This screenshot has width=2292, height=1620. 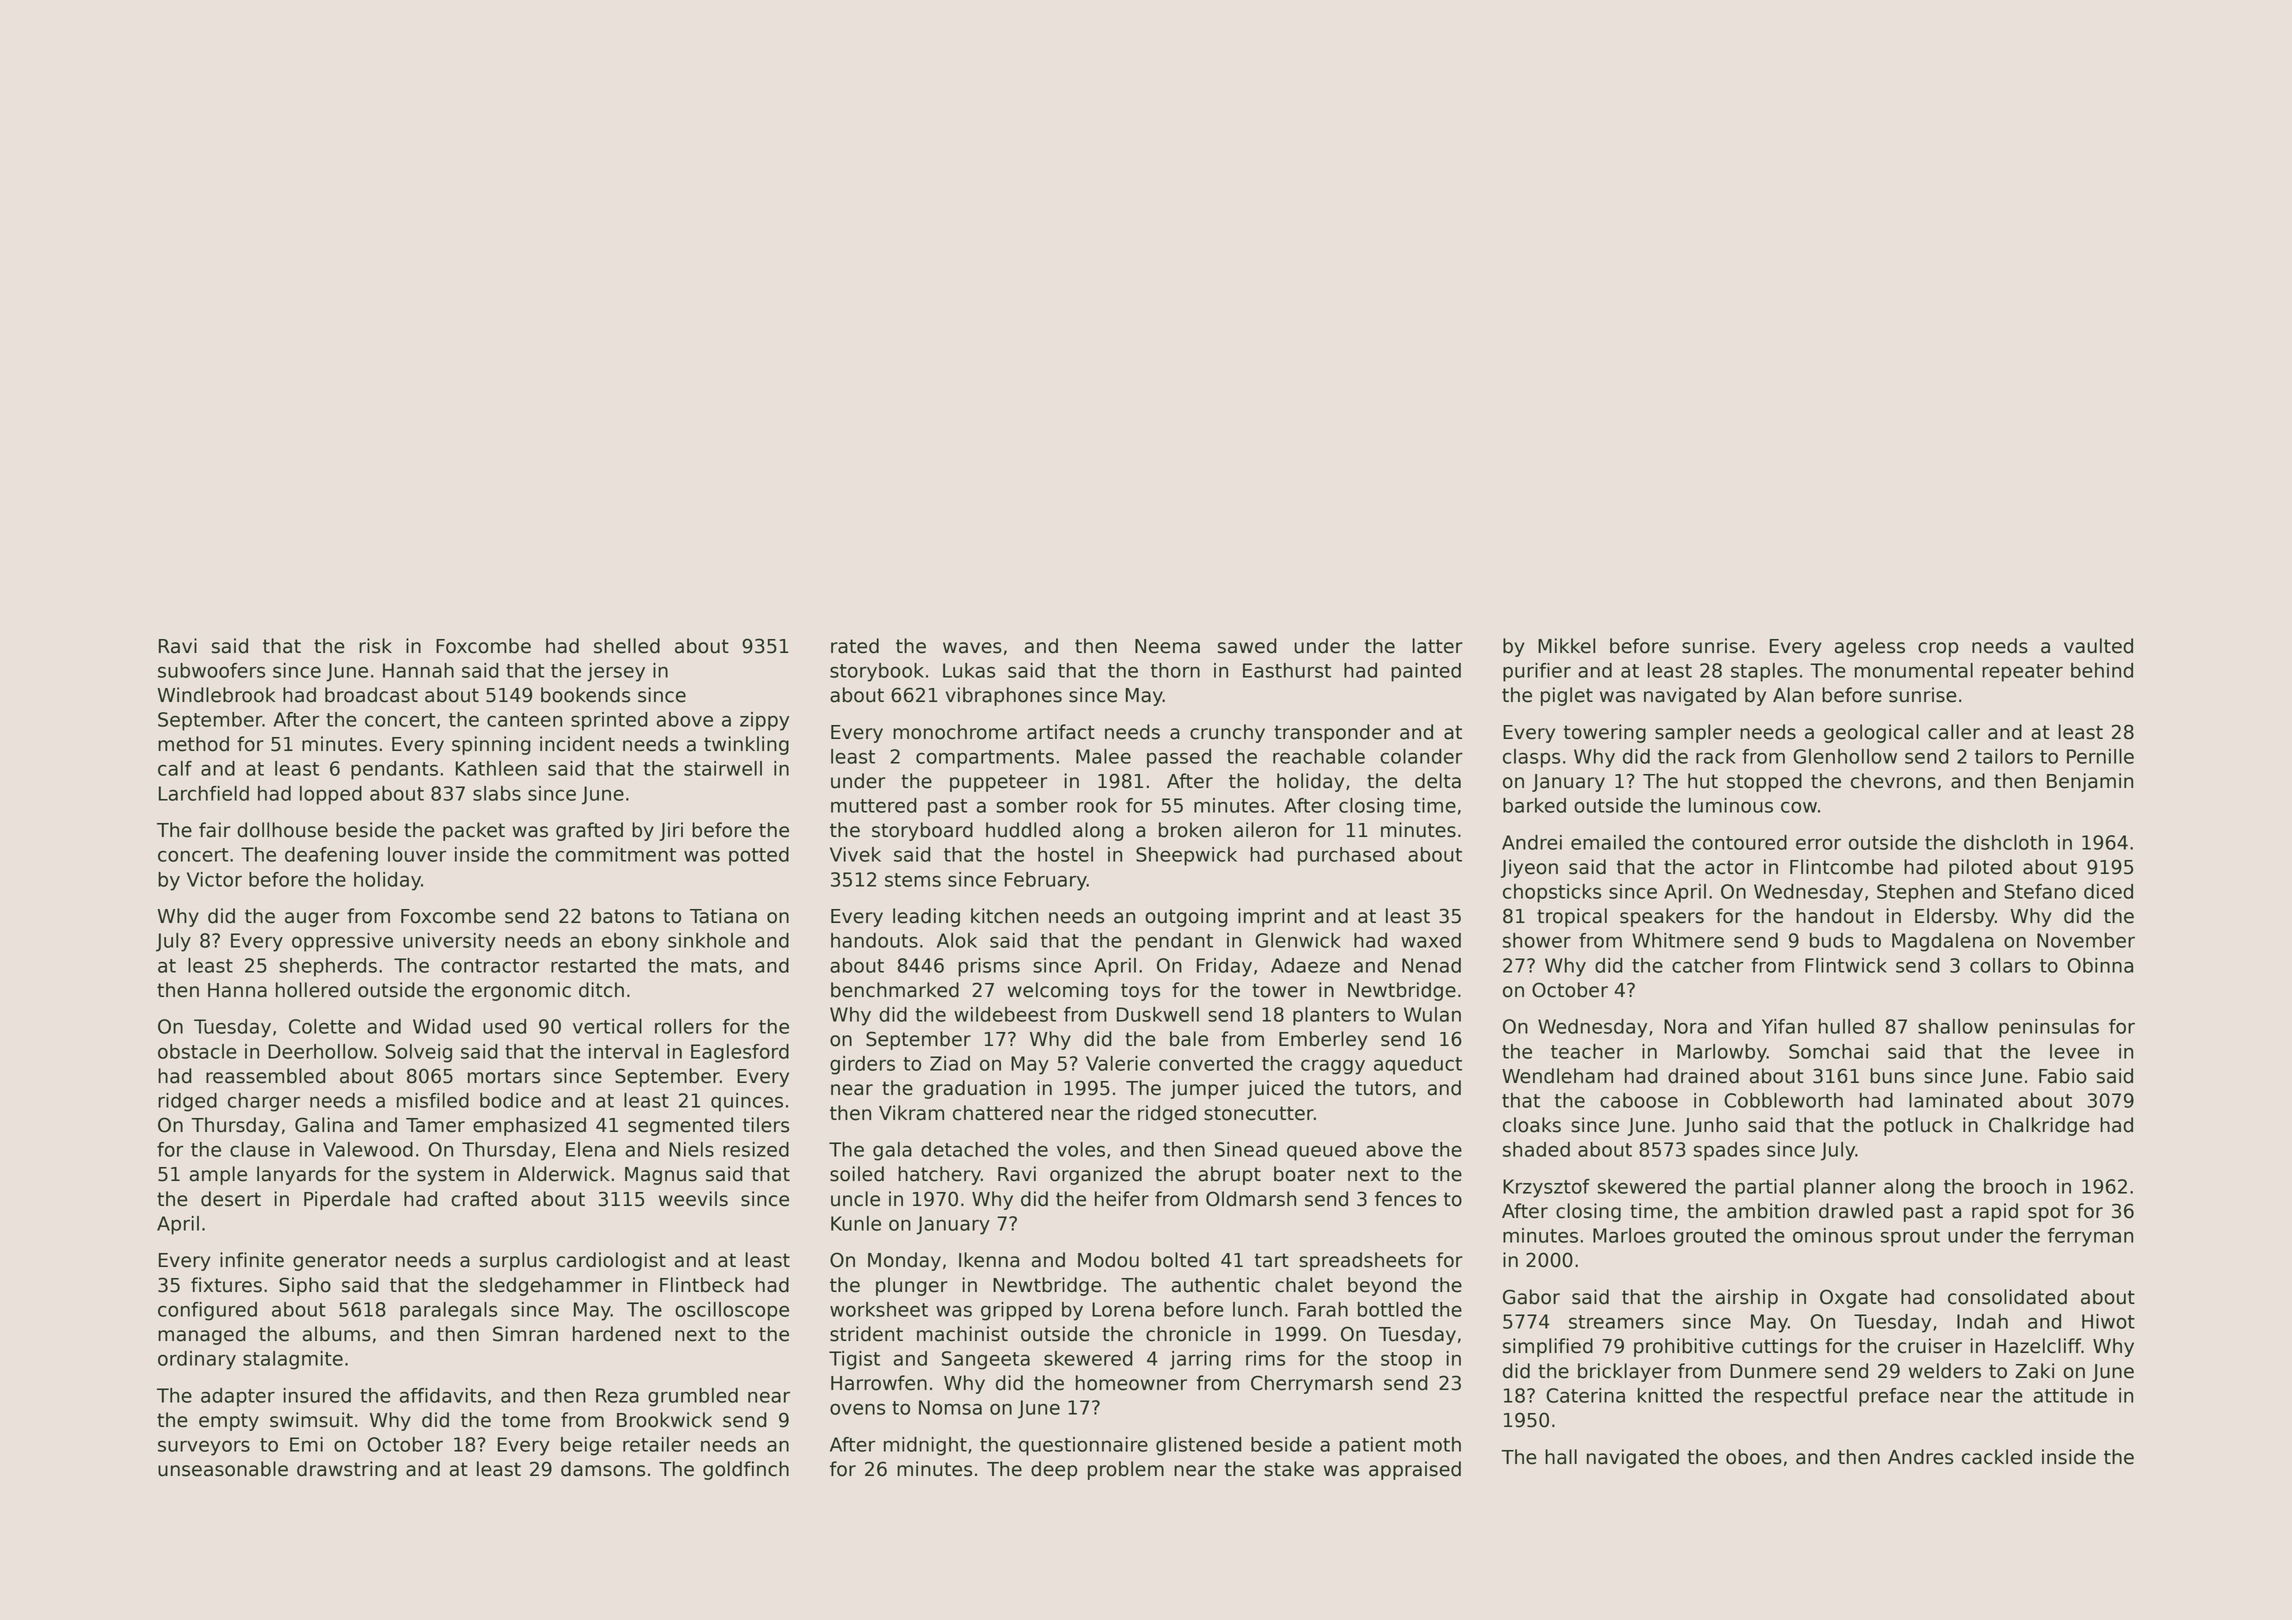 What do you see at coordinates (375, 646) in the screenshot?
I see `risk` at bounding box center [375, 646].
